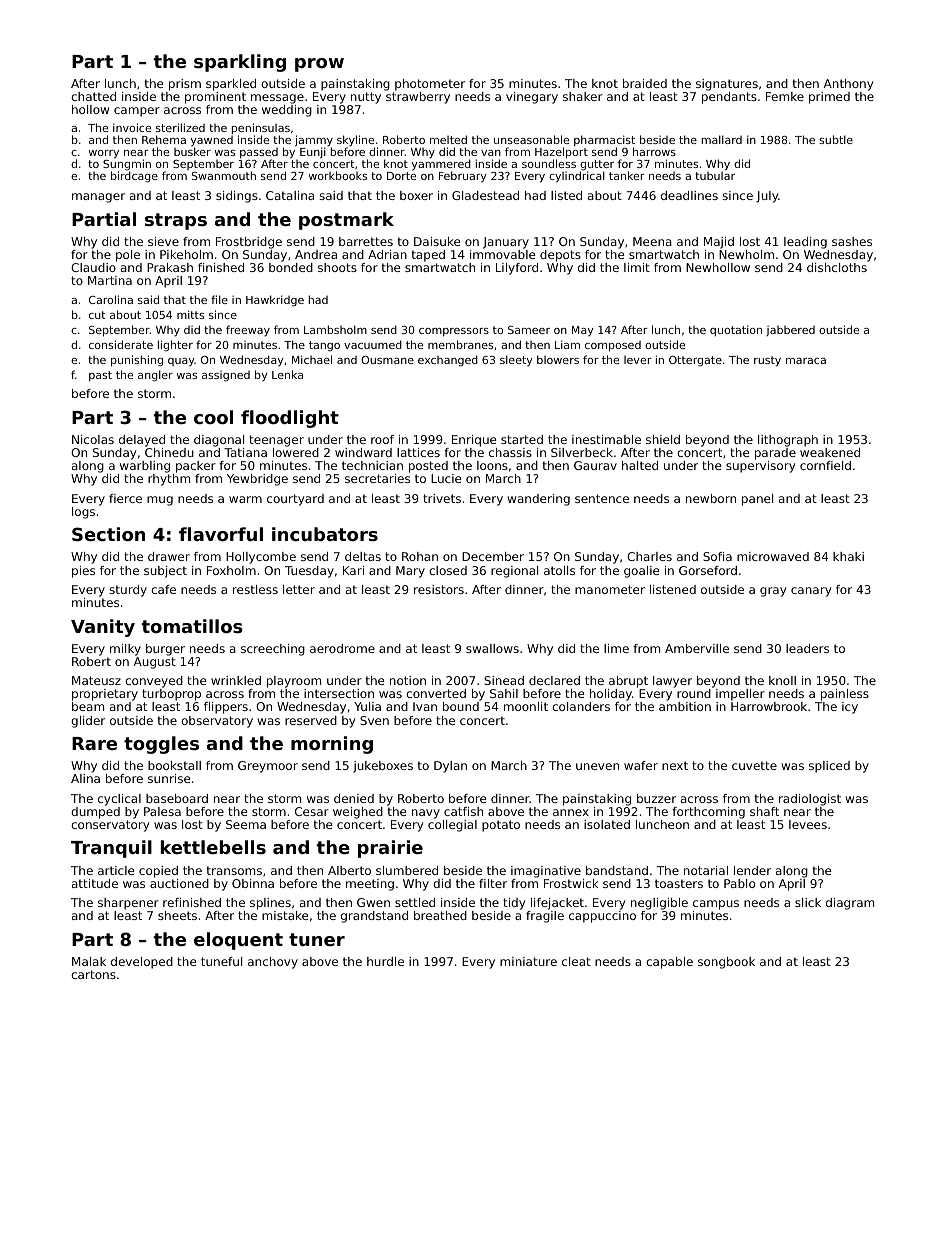  What do you see at coordinates (848, 85) in the screenshot?
I see `Anthony` at bounding box center [848, 85].
